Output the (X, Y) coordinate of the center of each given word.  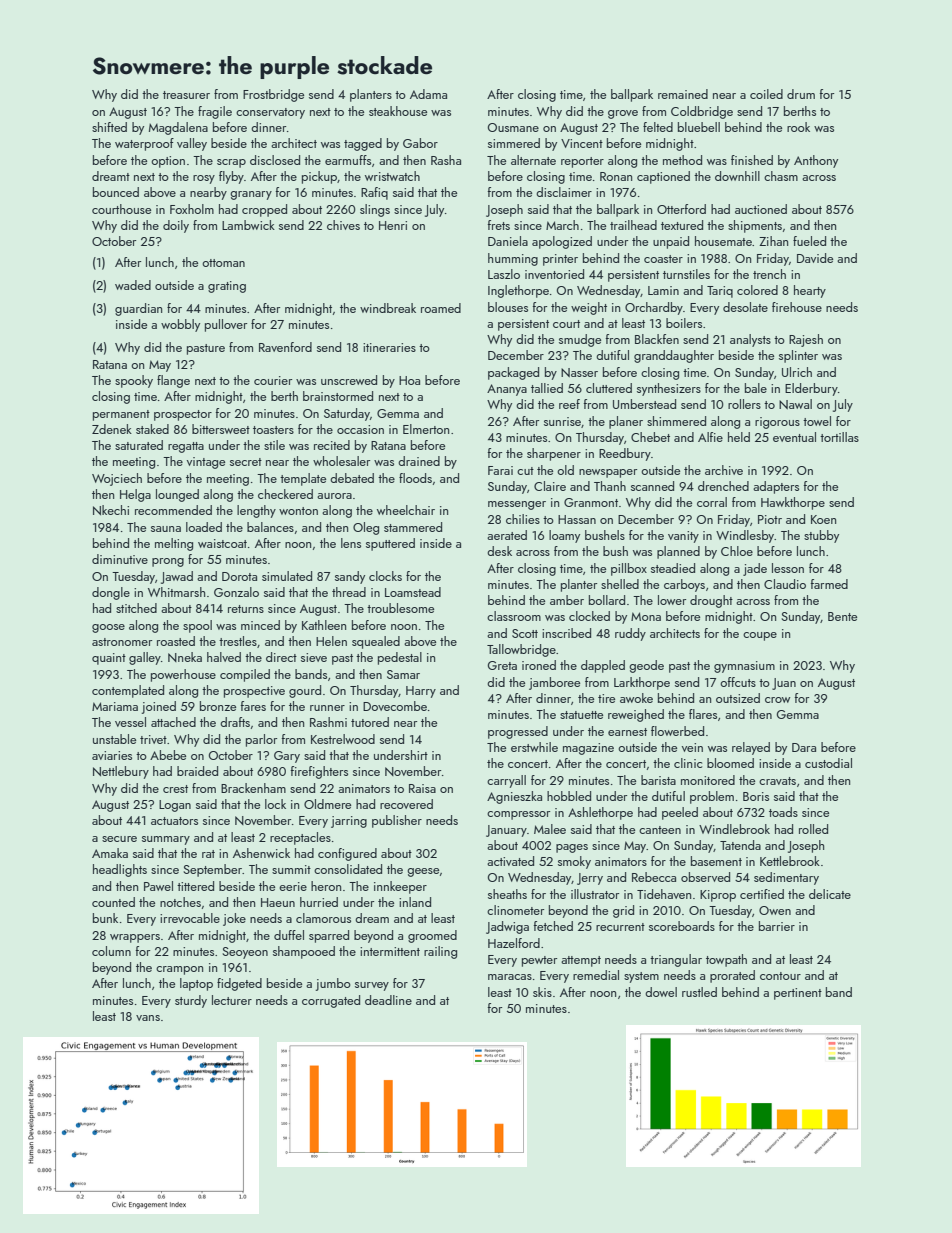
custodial (828, 763)
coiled (766, 94)
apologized (562, 242)
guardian (138, 309)
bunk (105, 918)
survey (372, 986)
